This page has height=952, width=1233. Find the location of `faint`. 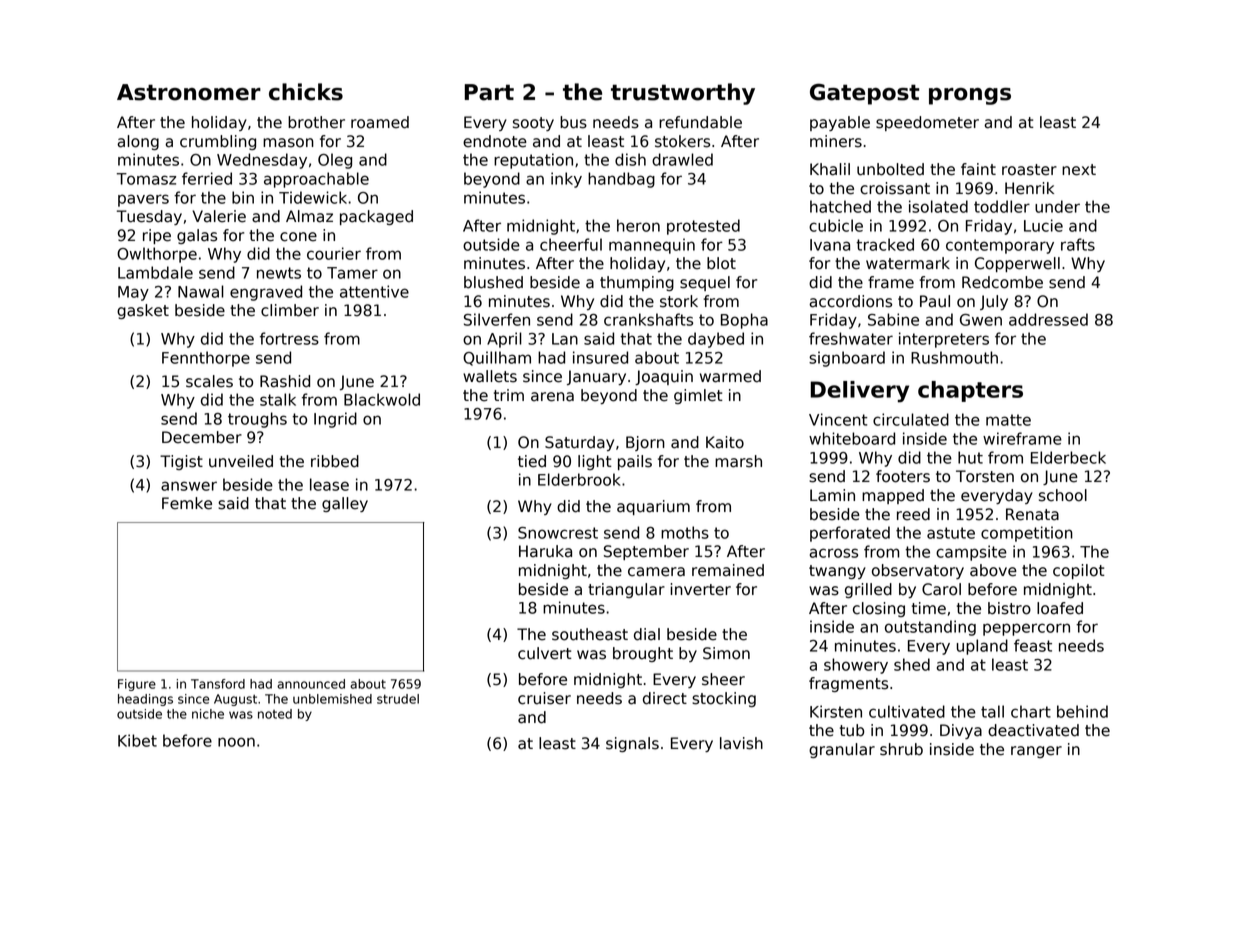

faint is located at coordinates (978, 169).
